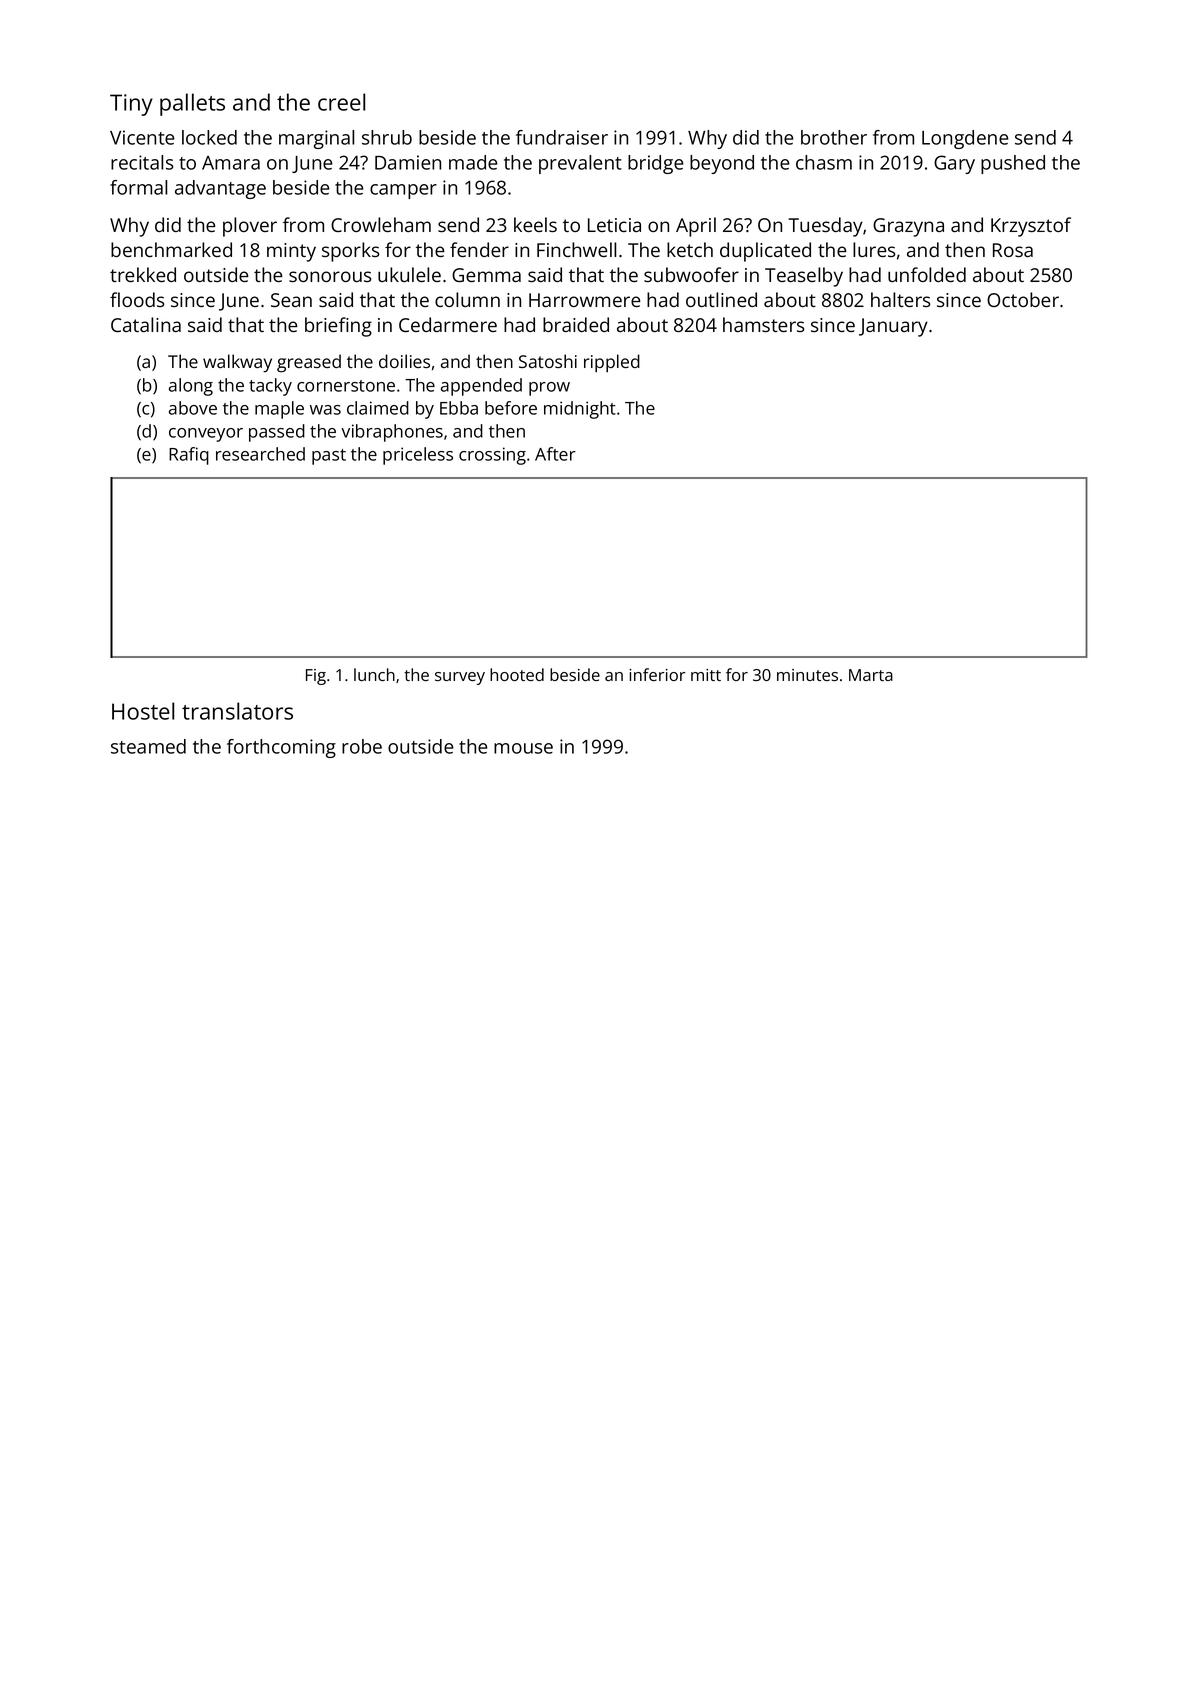 The height and width of the screenshot is (1694, 1198). What do you see at coordinates (316, 677) in the screenshot?
I see `Fig` at bounding box center [316, 677].
